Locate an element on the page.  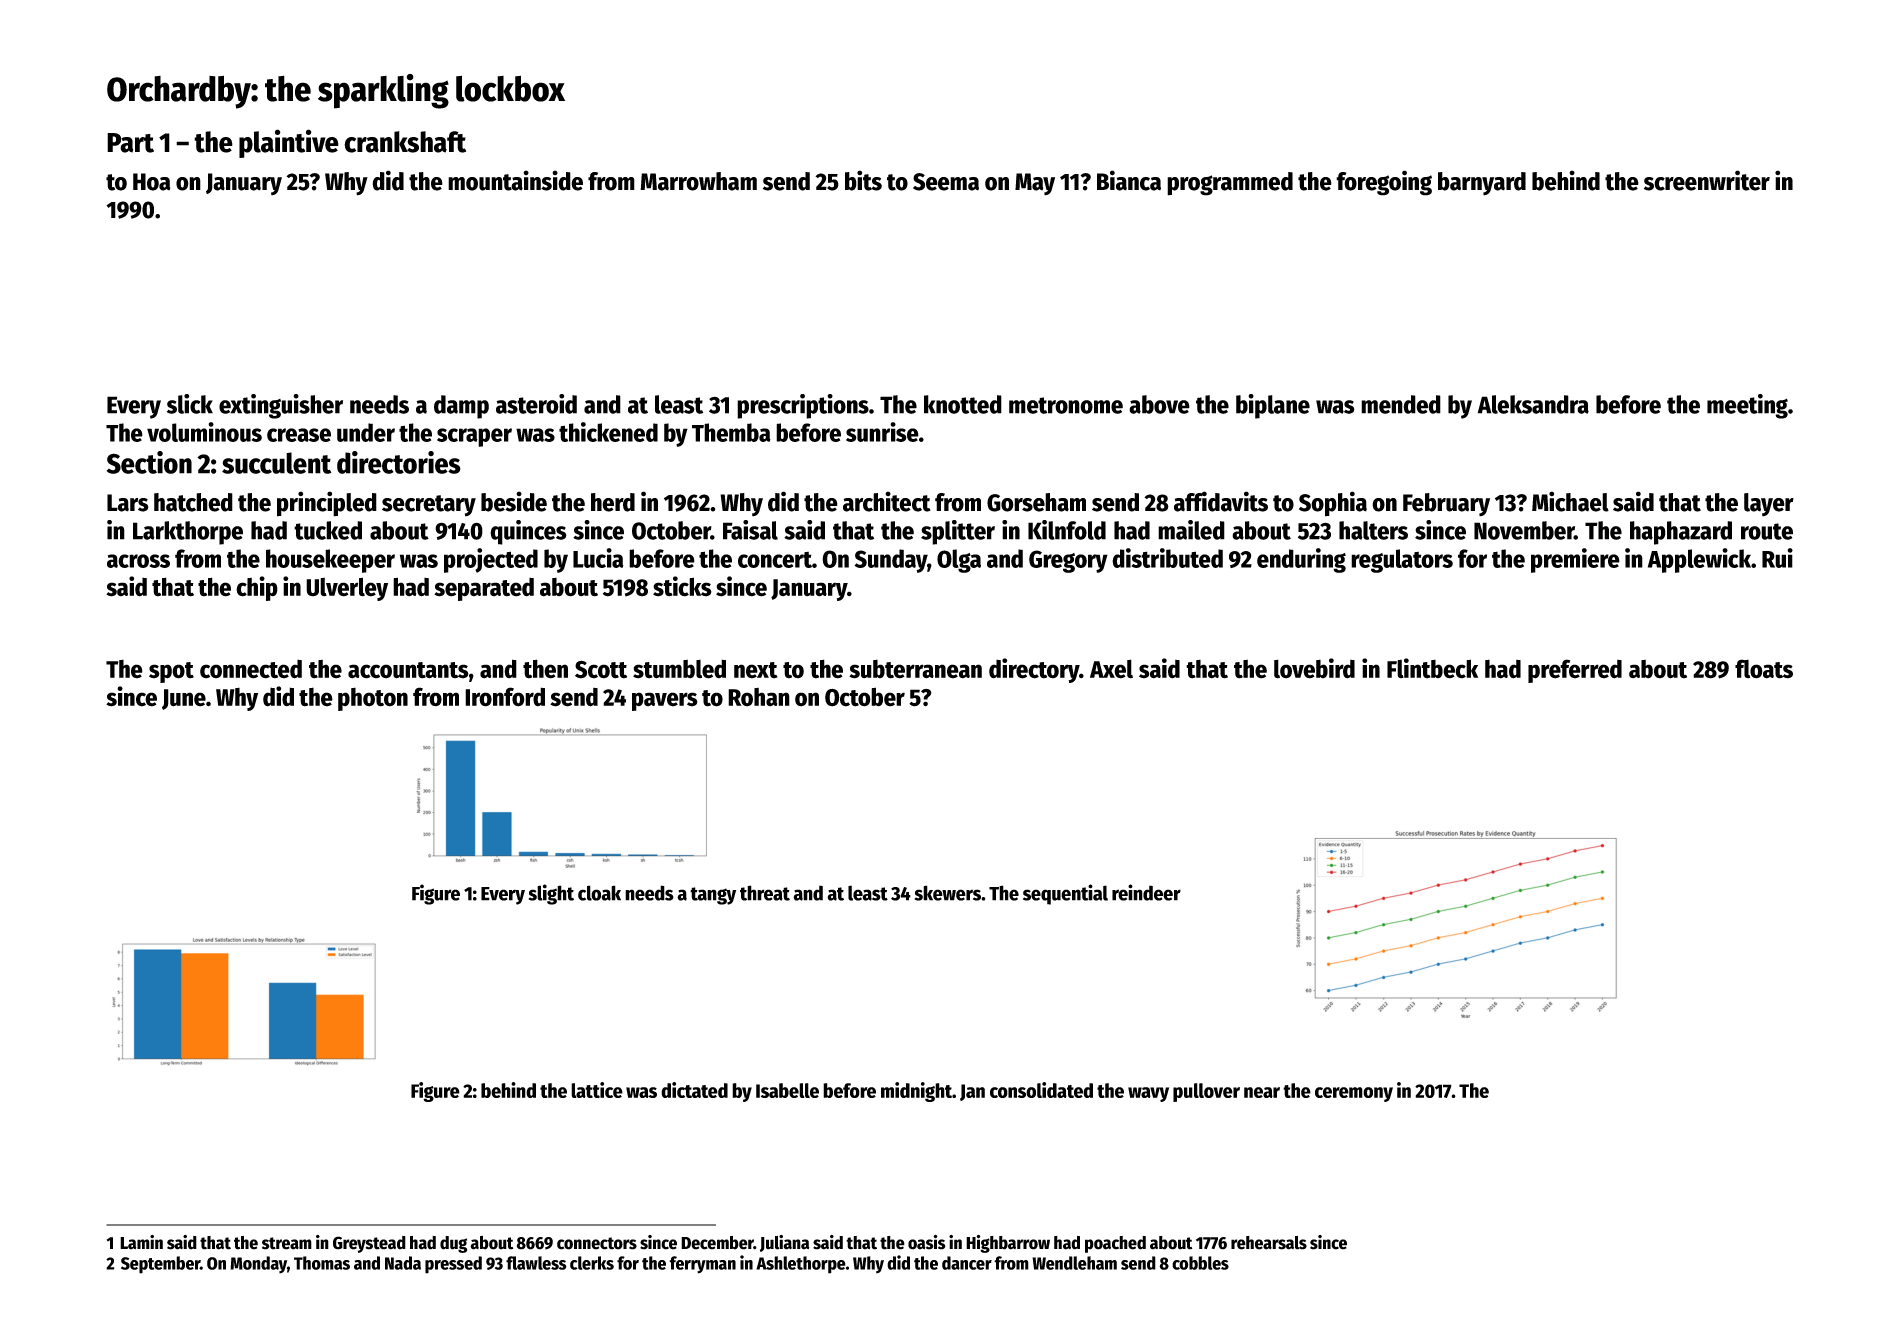
crankshaft is located at coordinates (405, 142).
